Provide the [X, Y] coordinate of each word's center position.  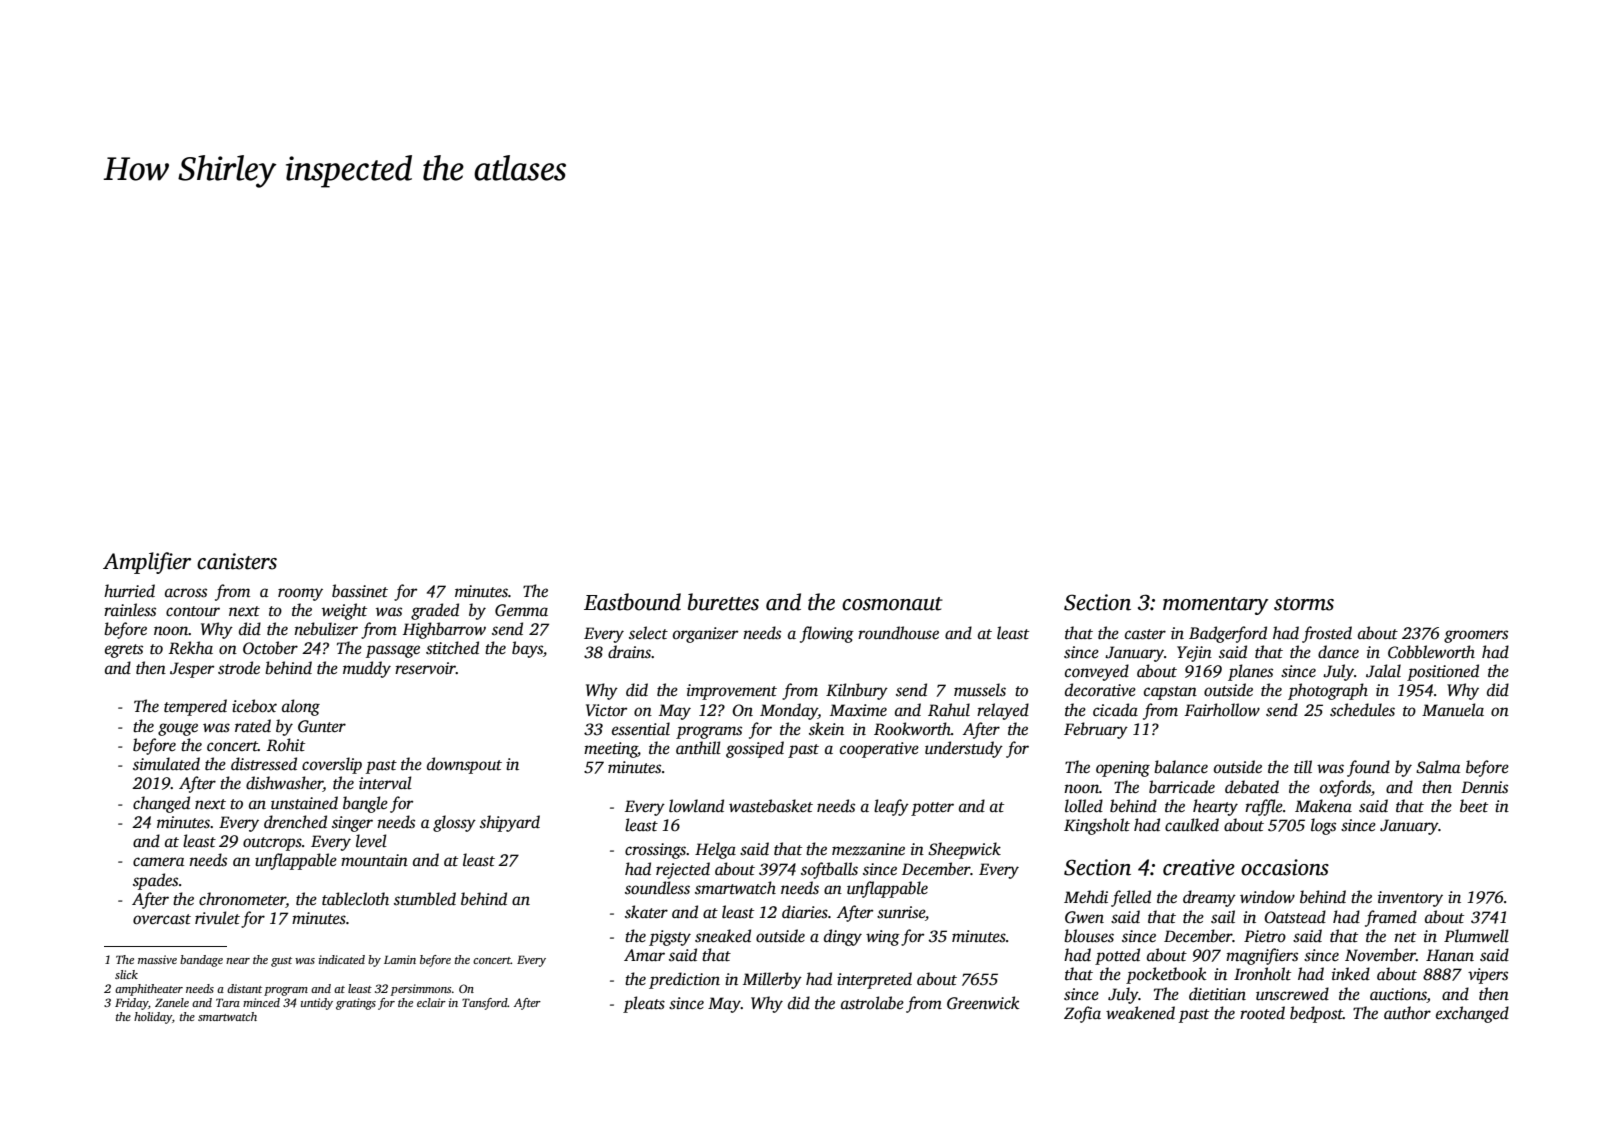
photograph [1328, 691]
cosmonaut [892, 604]
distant [244, 988]
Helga [715, 850]
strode [239, 668]
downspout [464, 765]
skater [646, 912]
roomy [300, 594]
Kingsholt [1097, 826]
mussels [980, 690]
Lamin [400, 959]
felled [1131, 898]
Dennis [1484, 787]
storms [1304, 604]
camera [159, 861]
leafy [891, 807]
